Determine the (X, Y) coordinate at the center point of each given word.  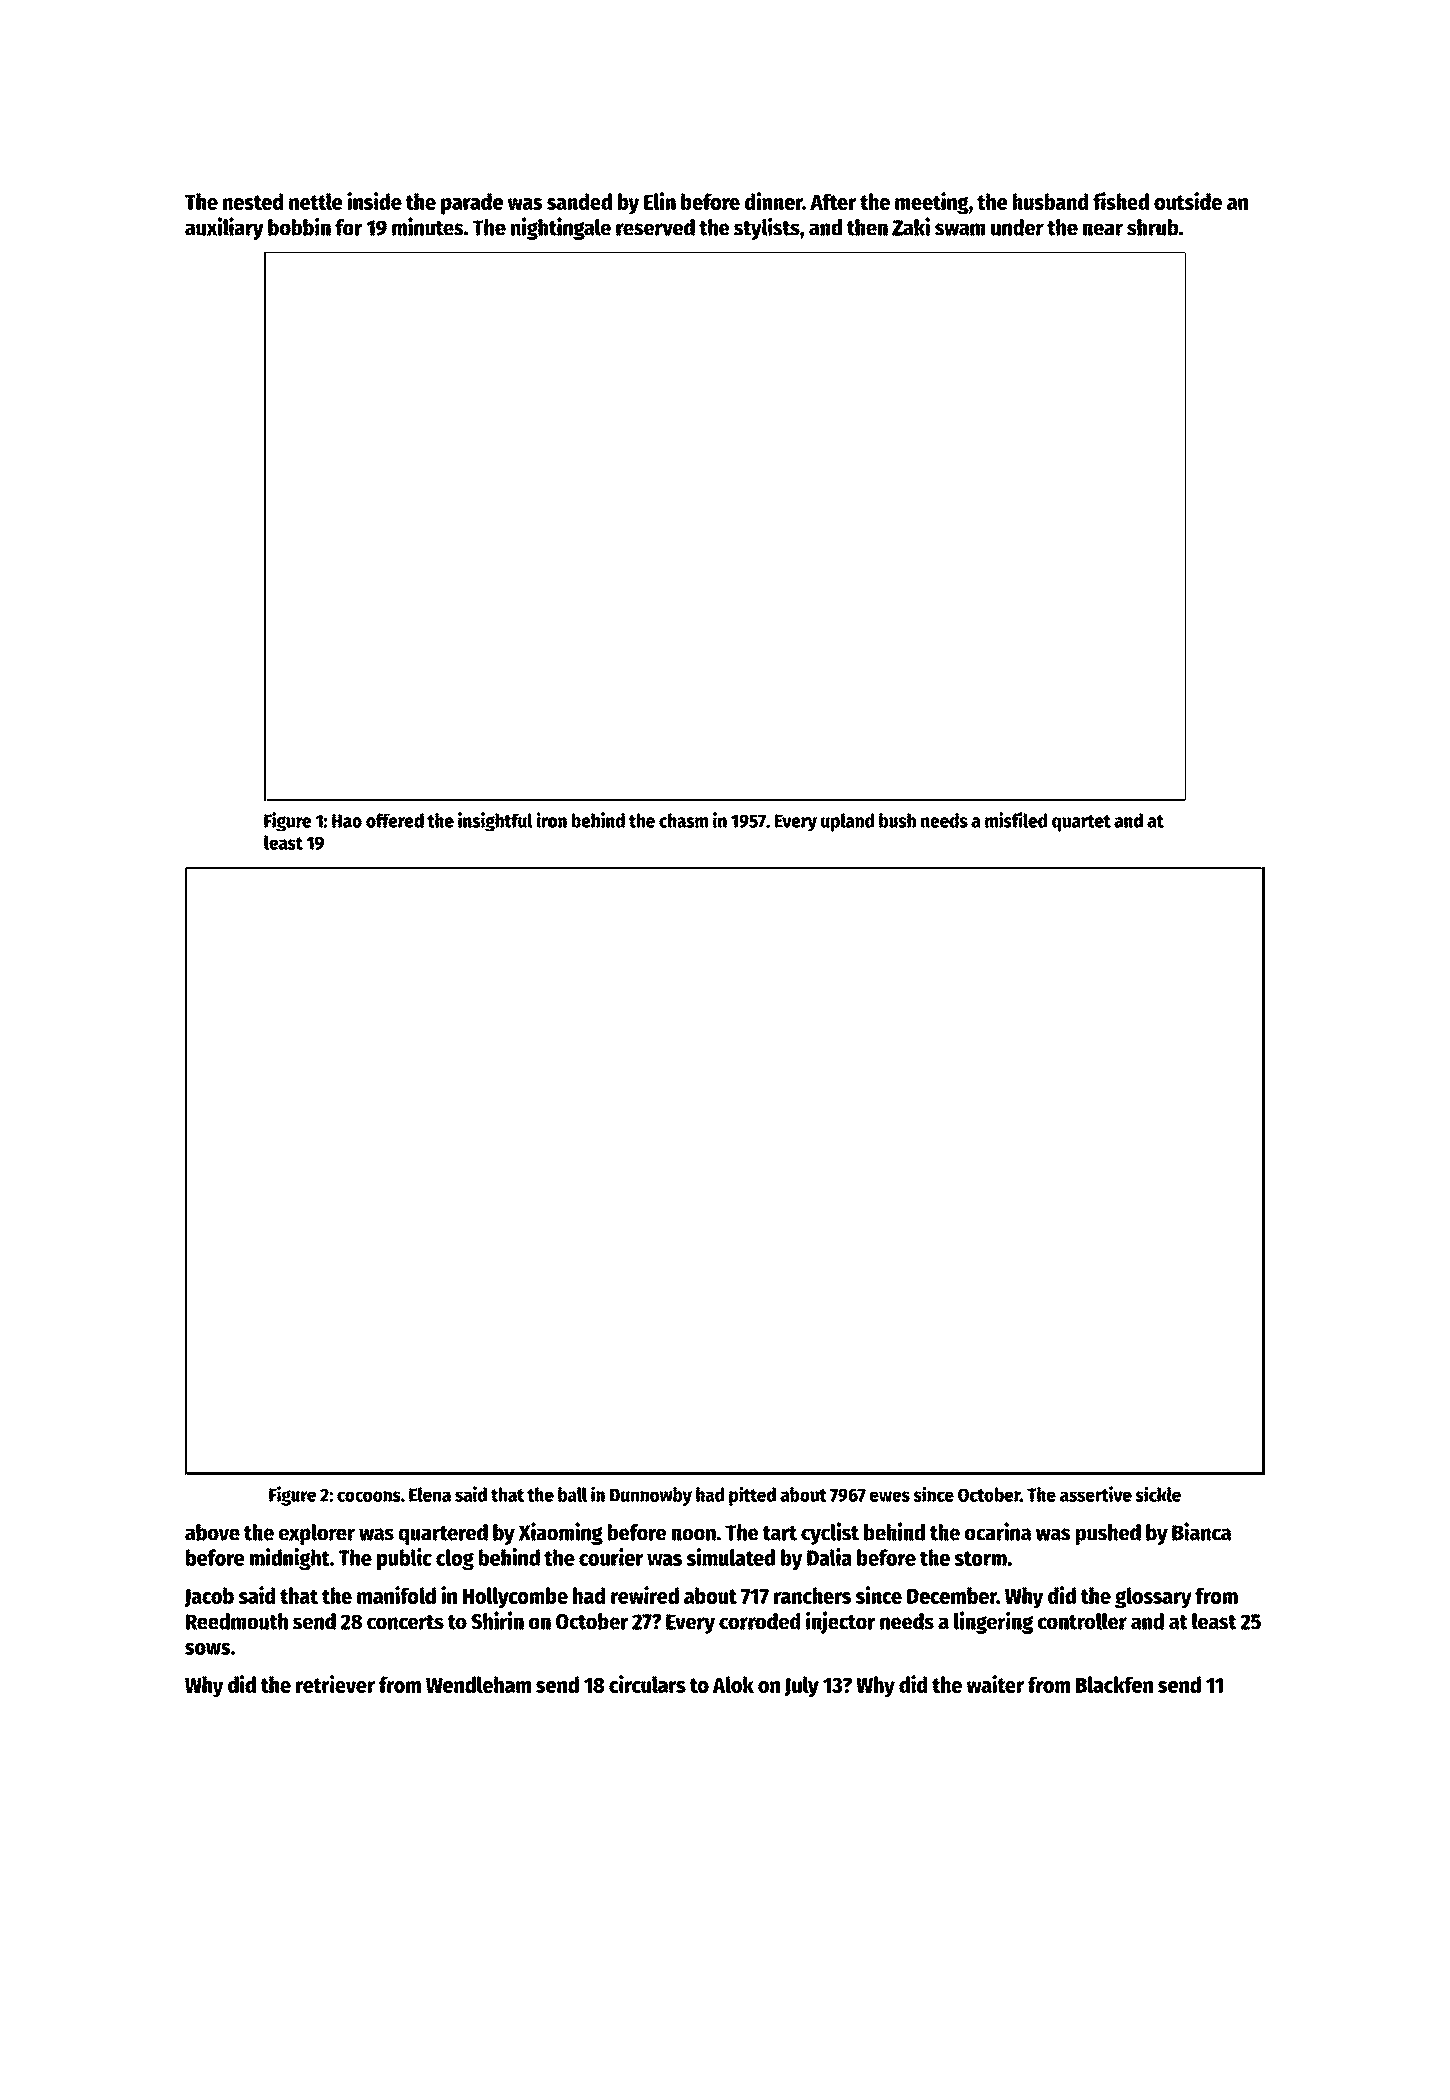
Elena (430, 1494)
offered (395, 820)
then (867, 227)
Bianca (1201, 1531)
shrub (1152, 227)
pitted (752, 1496)
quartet (1081, 823)
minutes (428, 226)
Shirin (497, 1620)
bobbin (299, 226)
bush (897, 820)
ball (572, 1494)
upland (847, 822)
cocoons (369, 1496)
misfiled (1016, 820)
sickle (1158, 1494)
